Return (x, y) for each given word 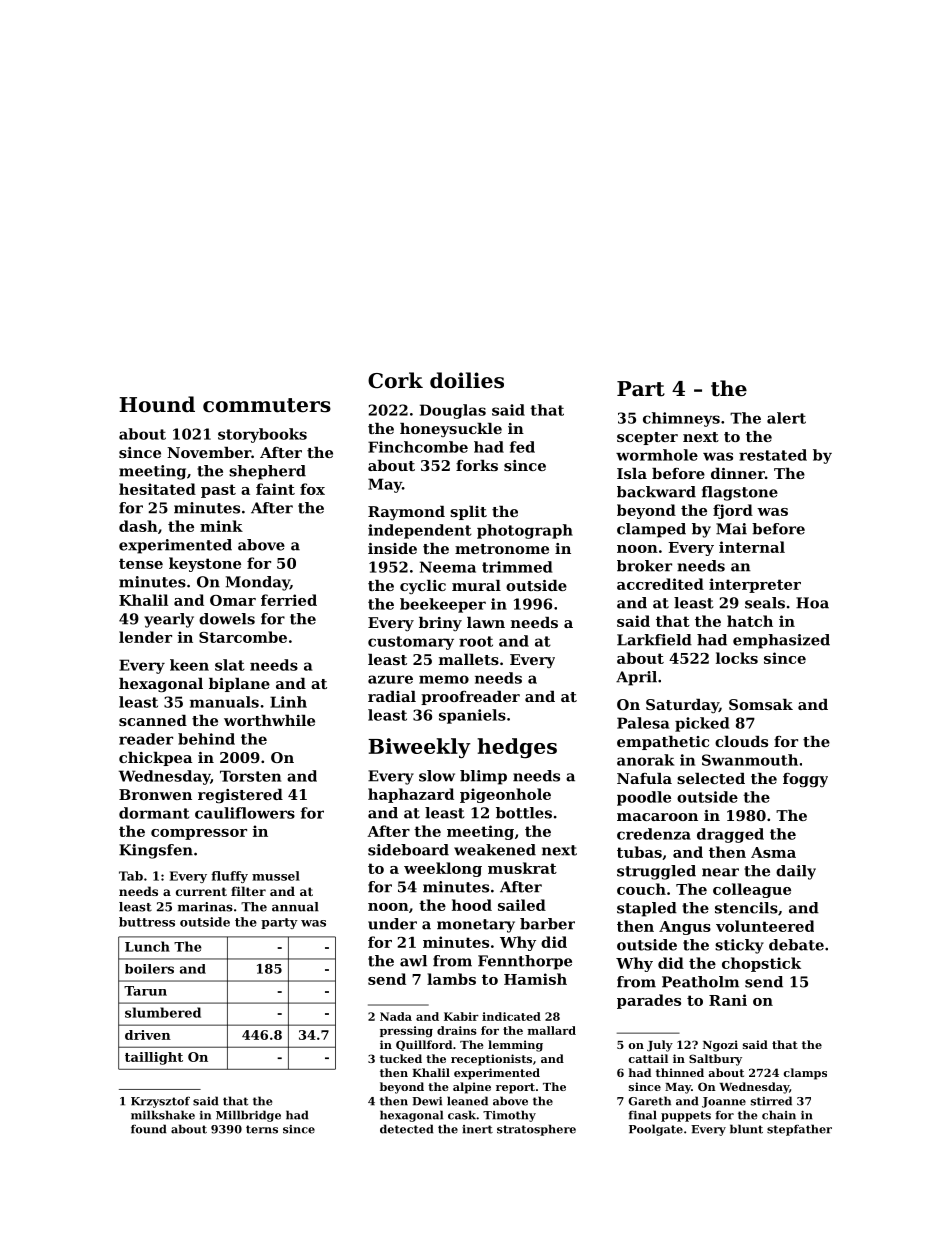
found (148, 1129)
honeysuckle (451, 430)
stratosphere (536, 1130)
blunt (746, 1129)
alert (786, 418)
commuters (267, 405)
